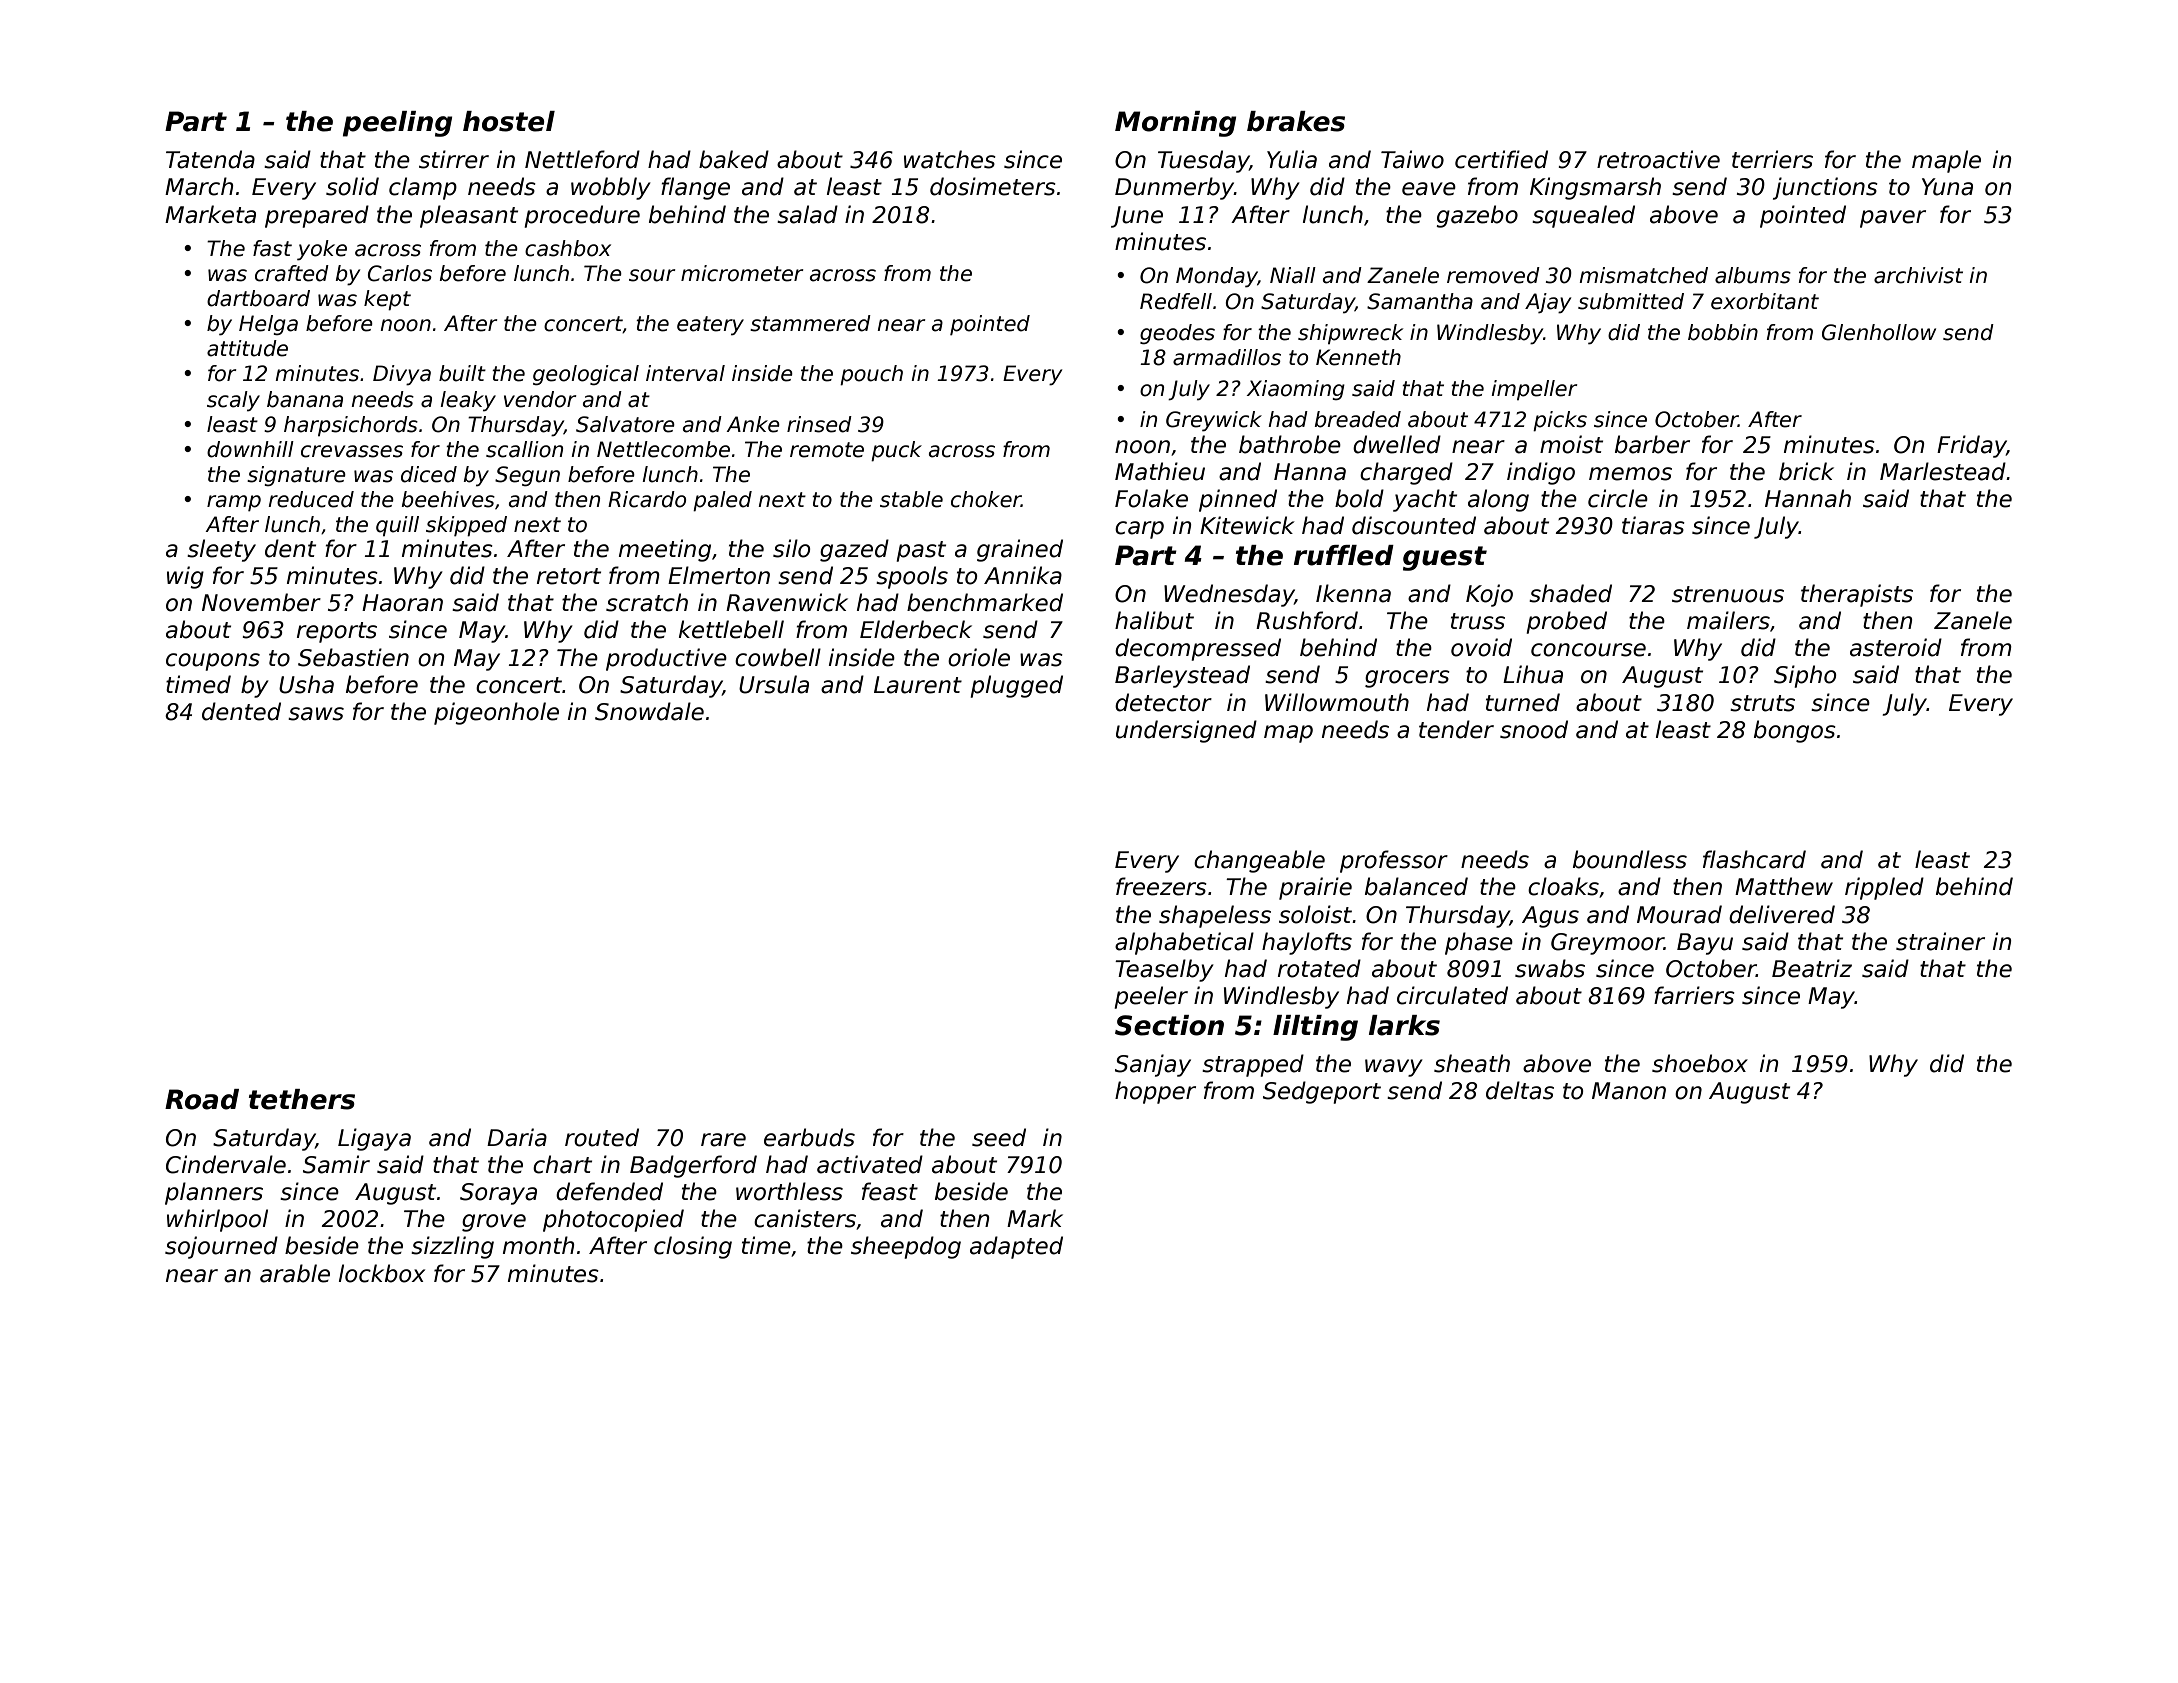 The image size is (2178, 1683). Describe the element at coordinates (1946, 161) in the page. I see `maple` at that location.
